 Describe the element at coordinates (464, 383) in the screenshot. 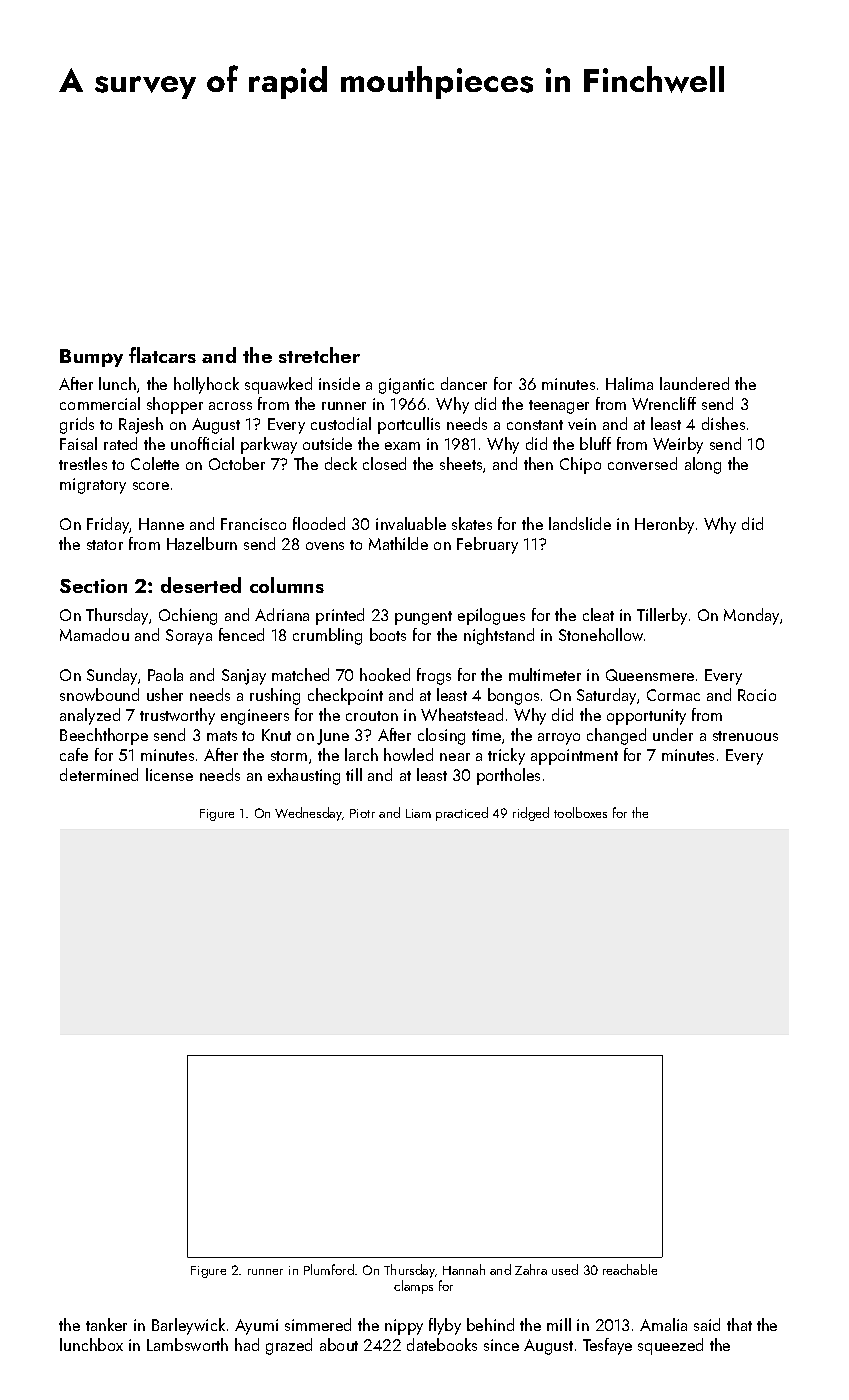

I see `dancer` at that location.
